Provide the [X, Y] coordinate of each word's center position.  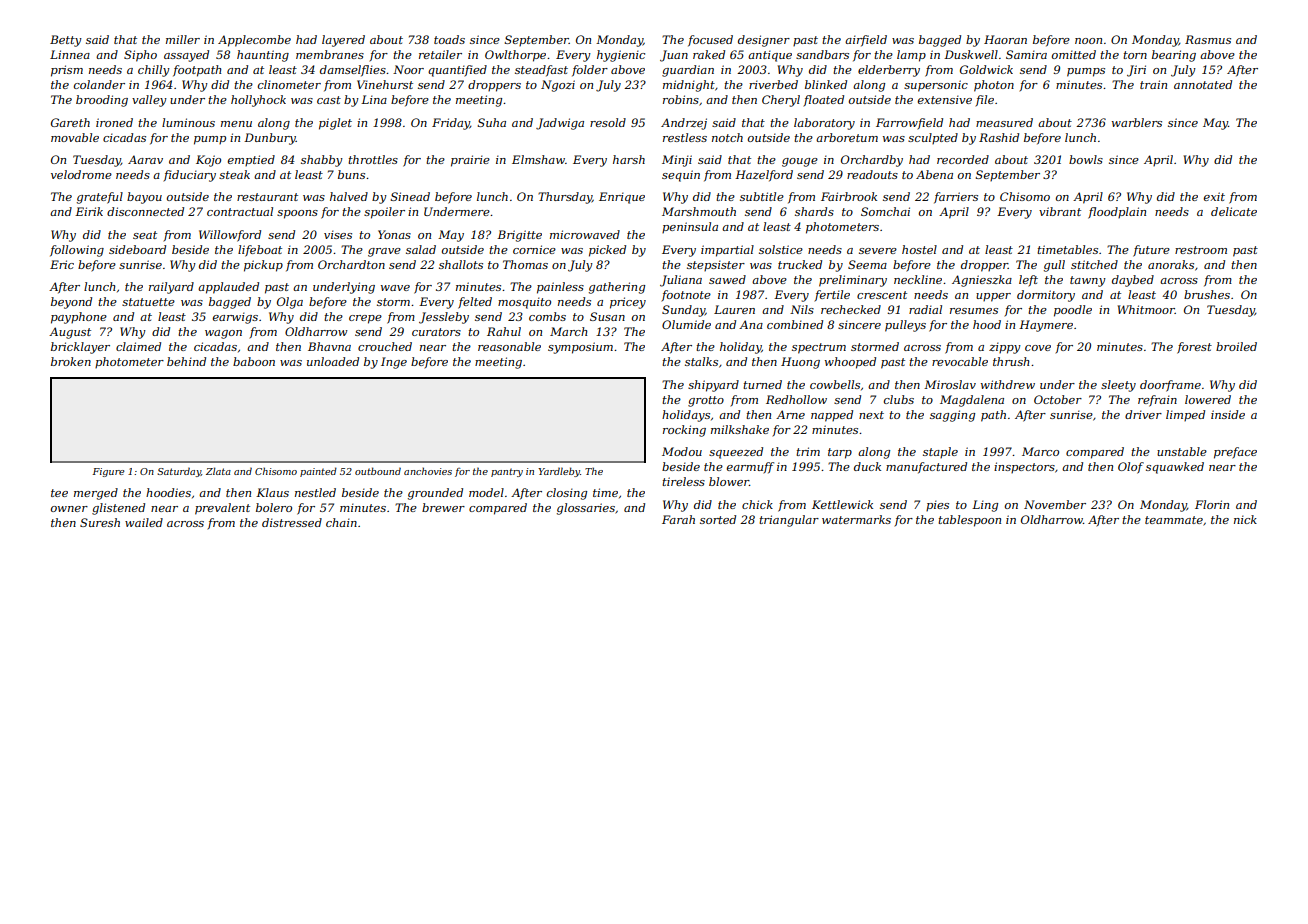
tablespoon [969, 521]
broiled [1236, 346]
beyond [71, 303]
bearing [1174, 56]
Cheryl [781, 101]
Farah [678, 519]
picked [607, 251]
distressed [292, 522]
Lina [374, 99]
